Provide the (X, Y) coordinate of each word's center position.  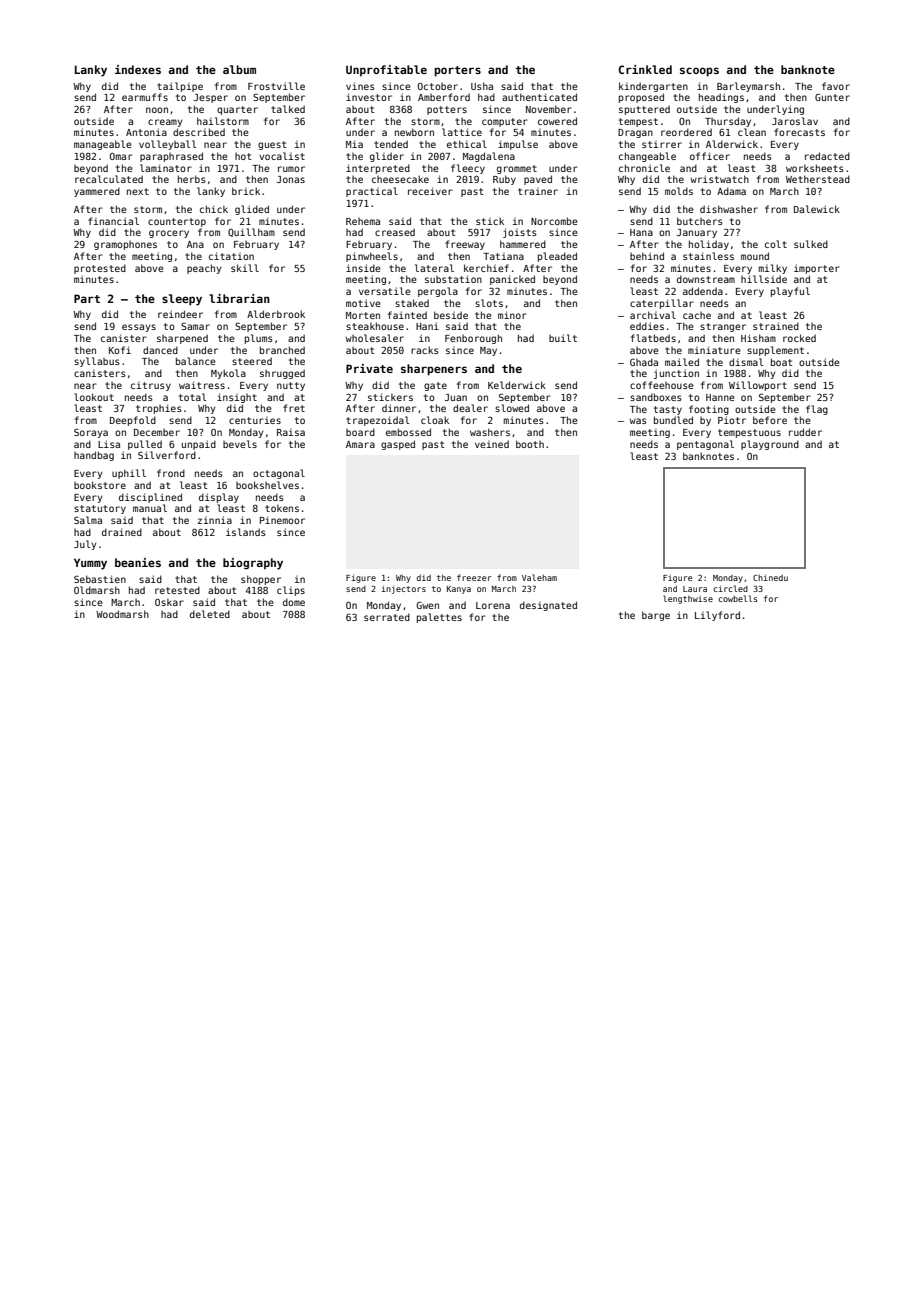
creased (395, 232)
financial (113, 221)
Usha (482, 86)
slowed (512, 408)
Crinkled (645, 69)
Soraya (91, 433)
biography (253, 564)
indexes (138, 69)
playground (770, 445)
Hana (641, 232)
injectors (404, 589)
